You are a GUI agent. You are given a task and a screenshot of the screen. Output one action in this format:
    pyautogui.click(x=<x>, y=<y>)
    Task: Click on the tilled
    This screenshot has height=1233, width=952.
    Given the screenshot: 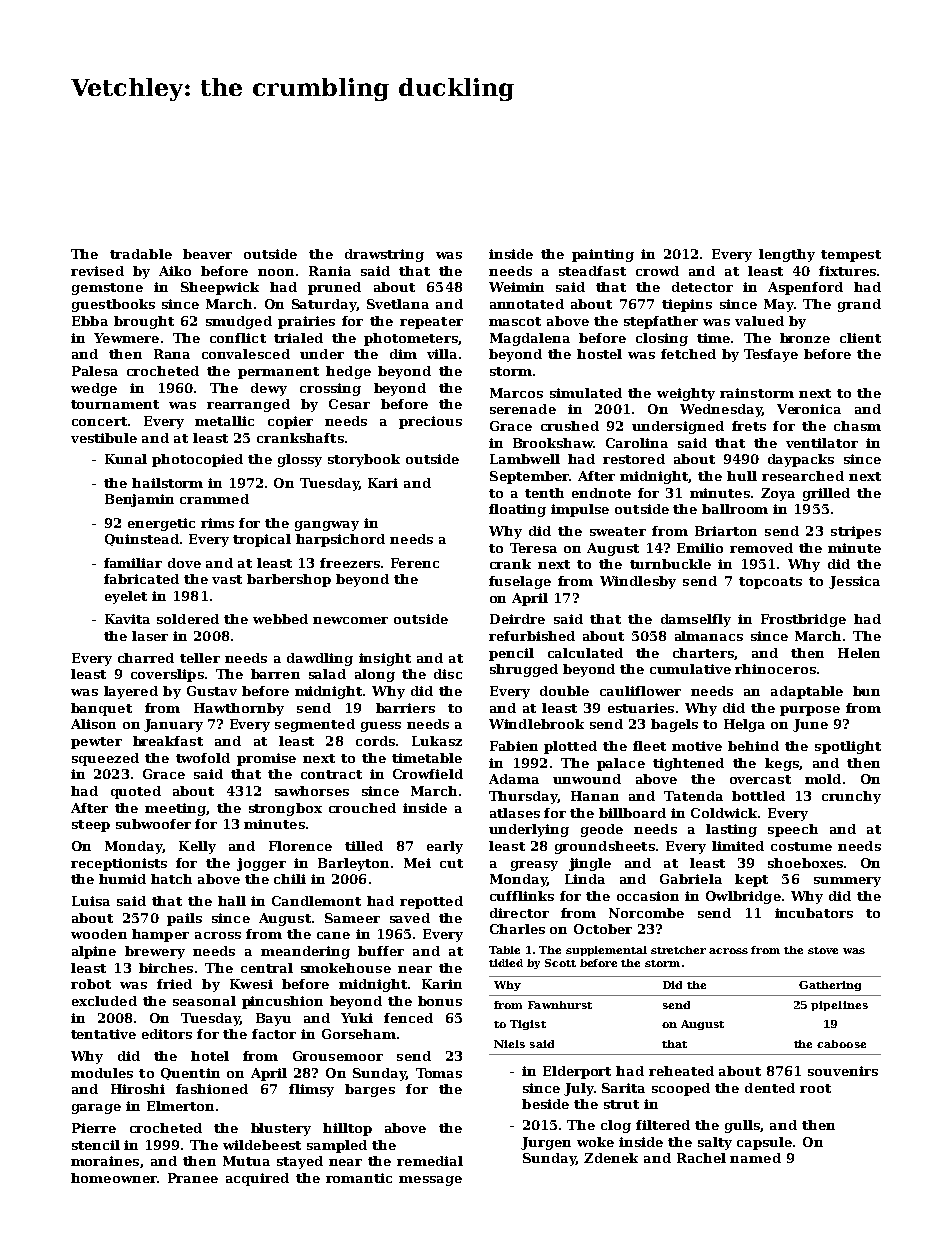 What is the action you would take?
    pyautogui.click(x=364, y=846)
